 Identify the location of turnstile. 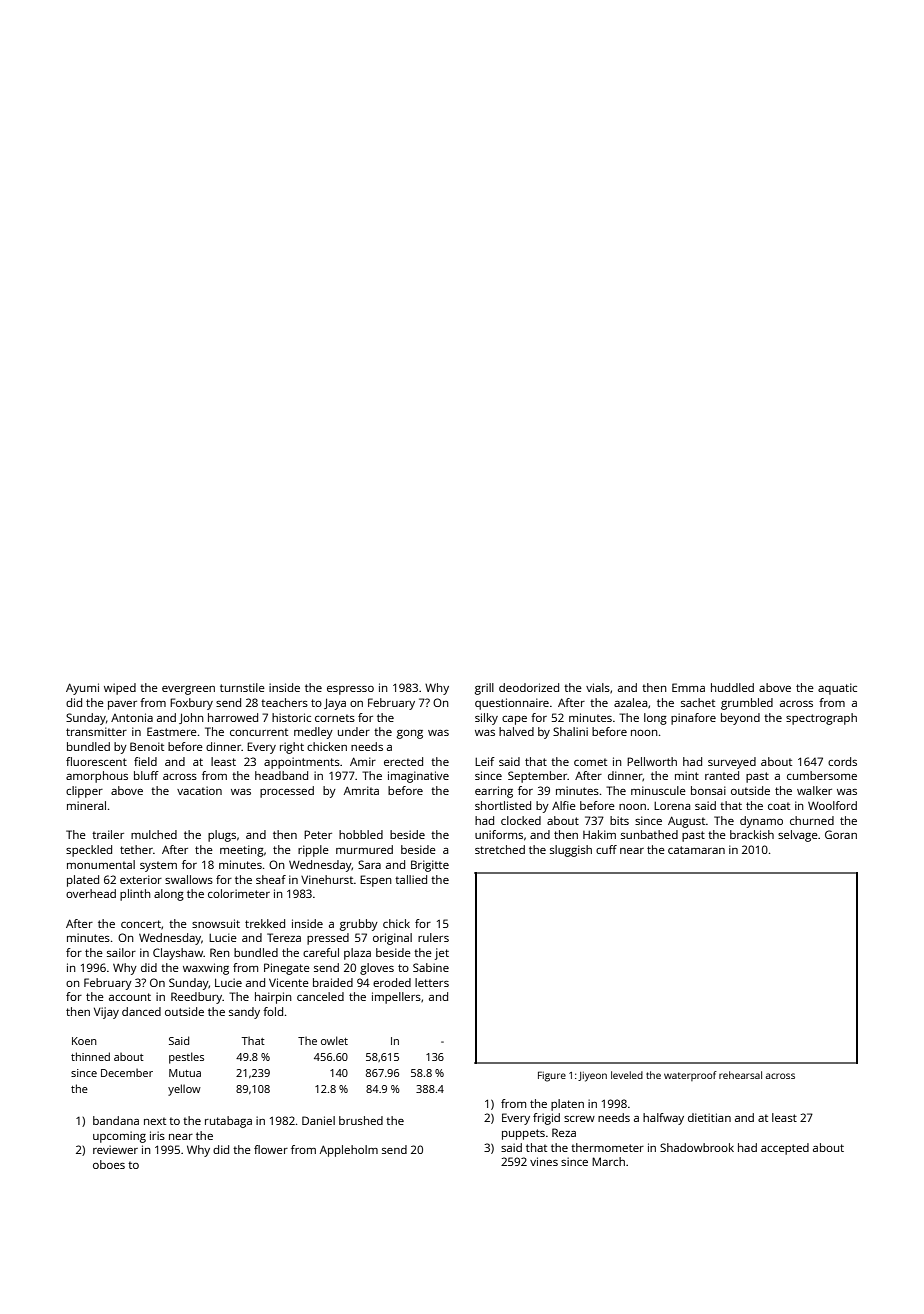
(242, 687).
